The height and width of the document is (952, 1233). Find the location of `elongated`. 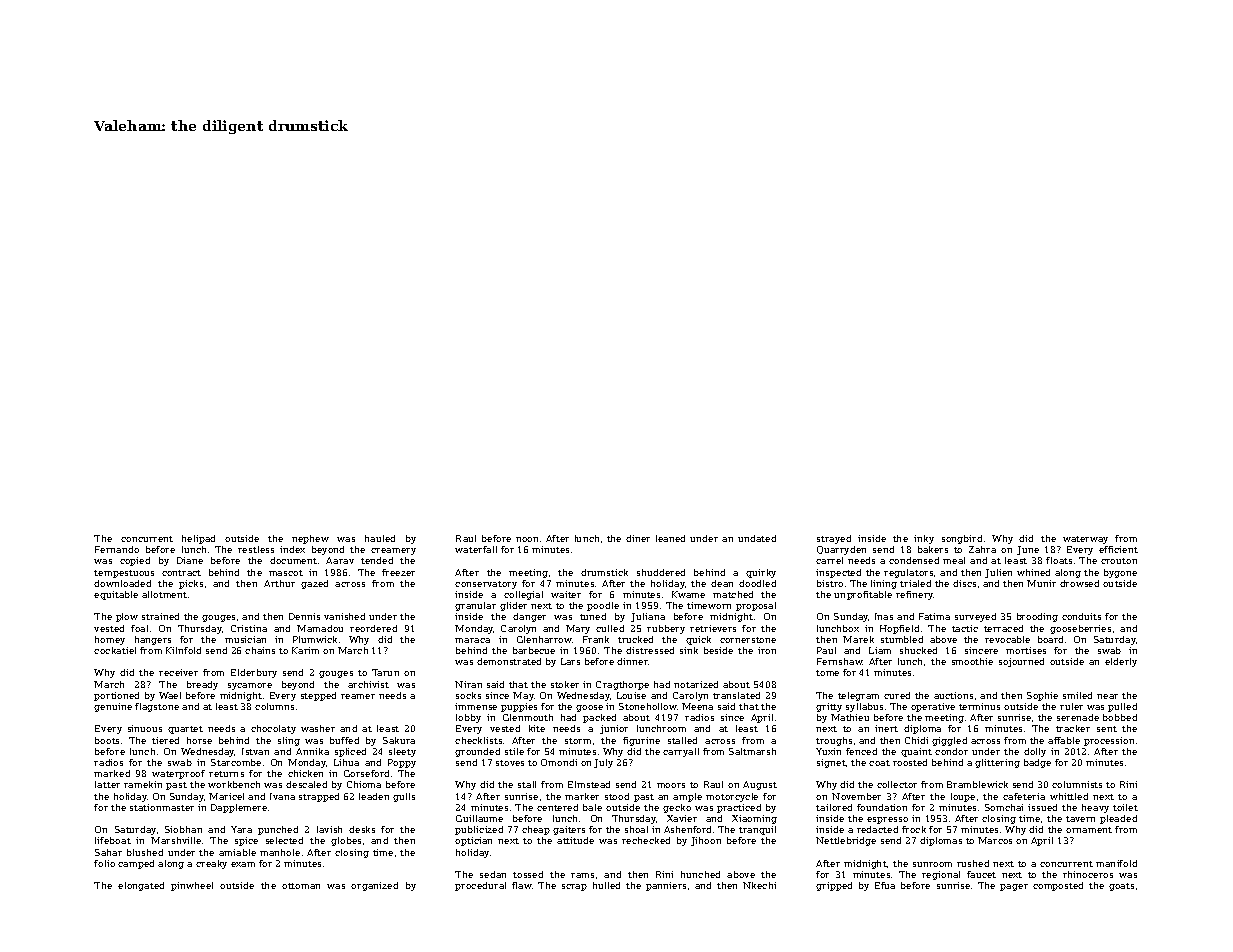

elongated is located at coordinates (141, 886).
